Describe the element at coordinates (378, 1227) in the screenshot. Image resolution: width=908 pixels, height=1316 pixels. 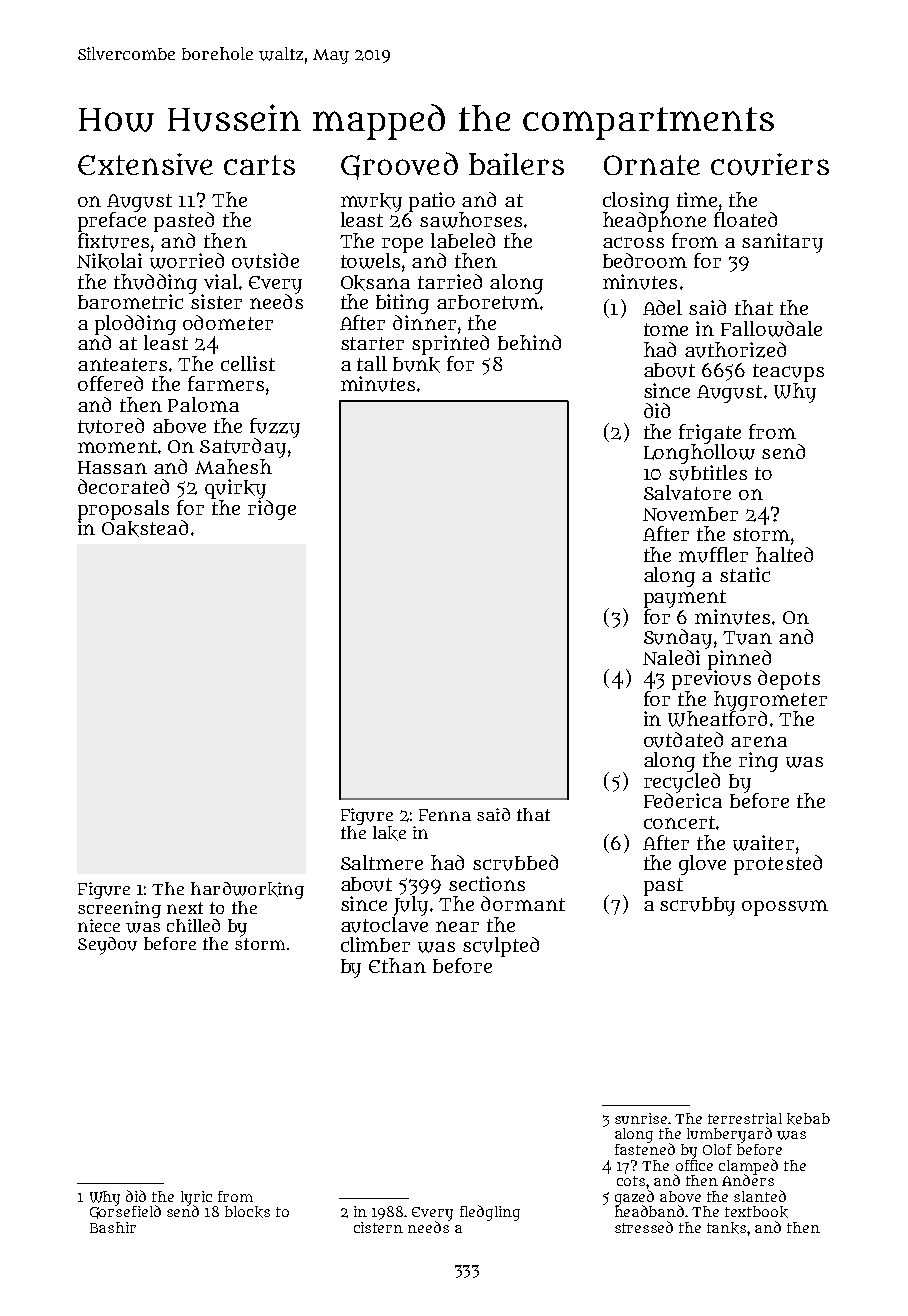
I see `cistern` at that location.
